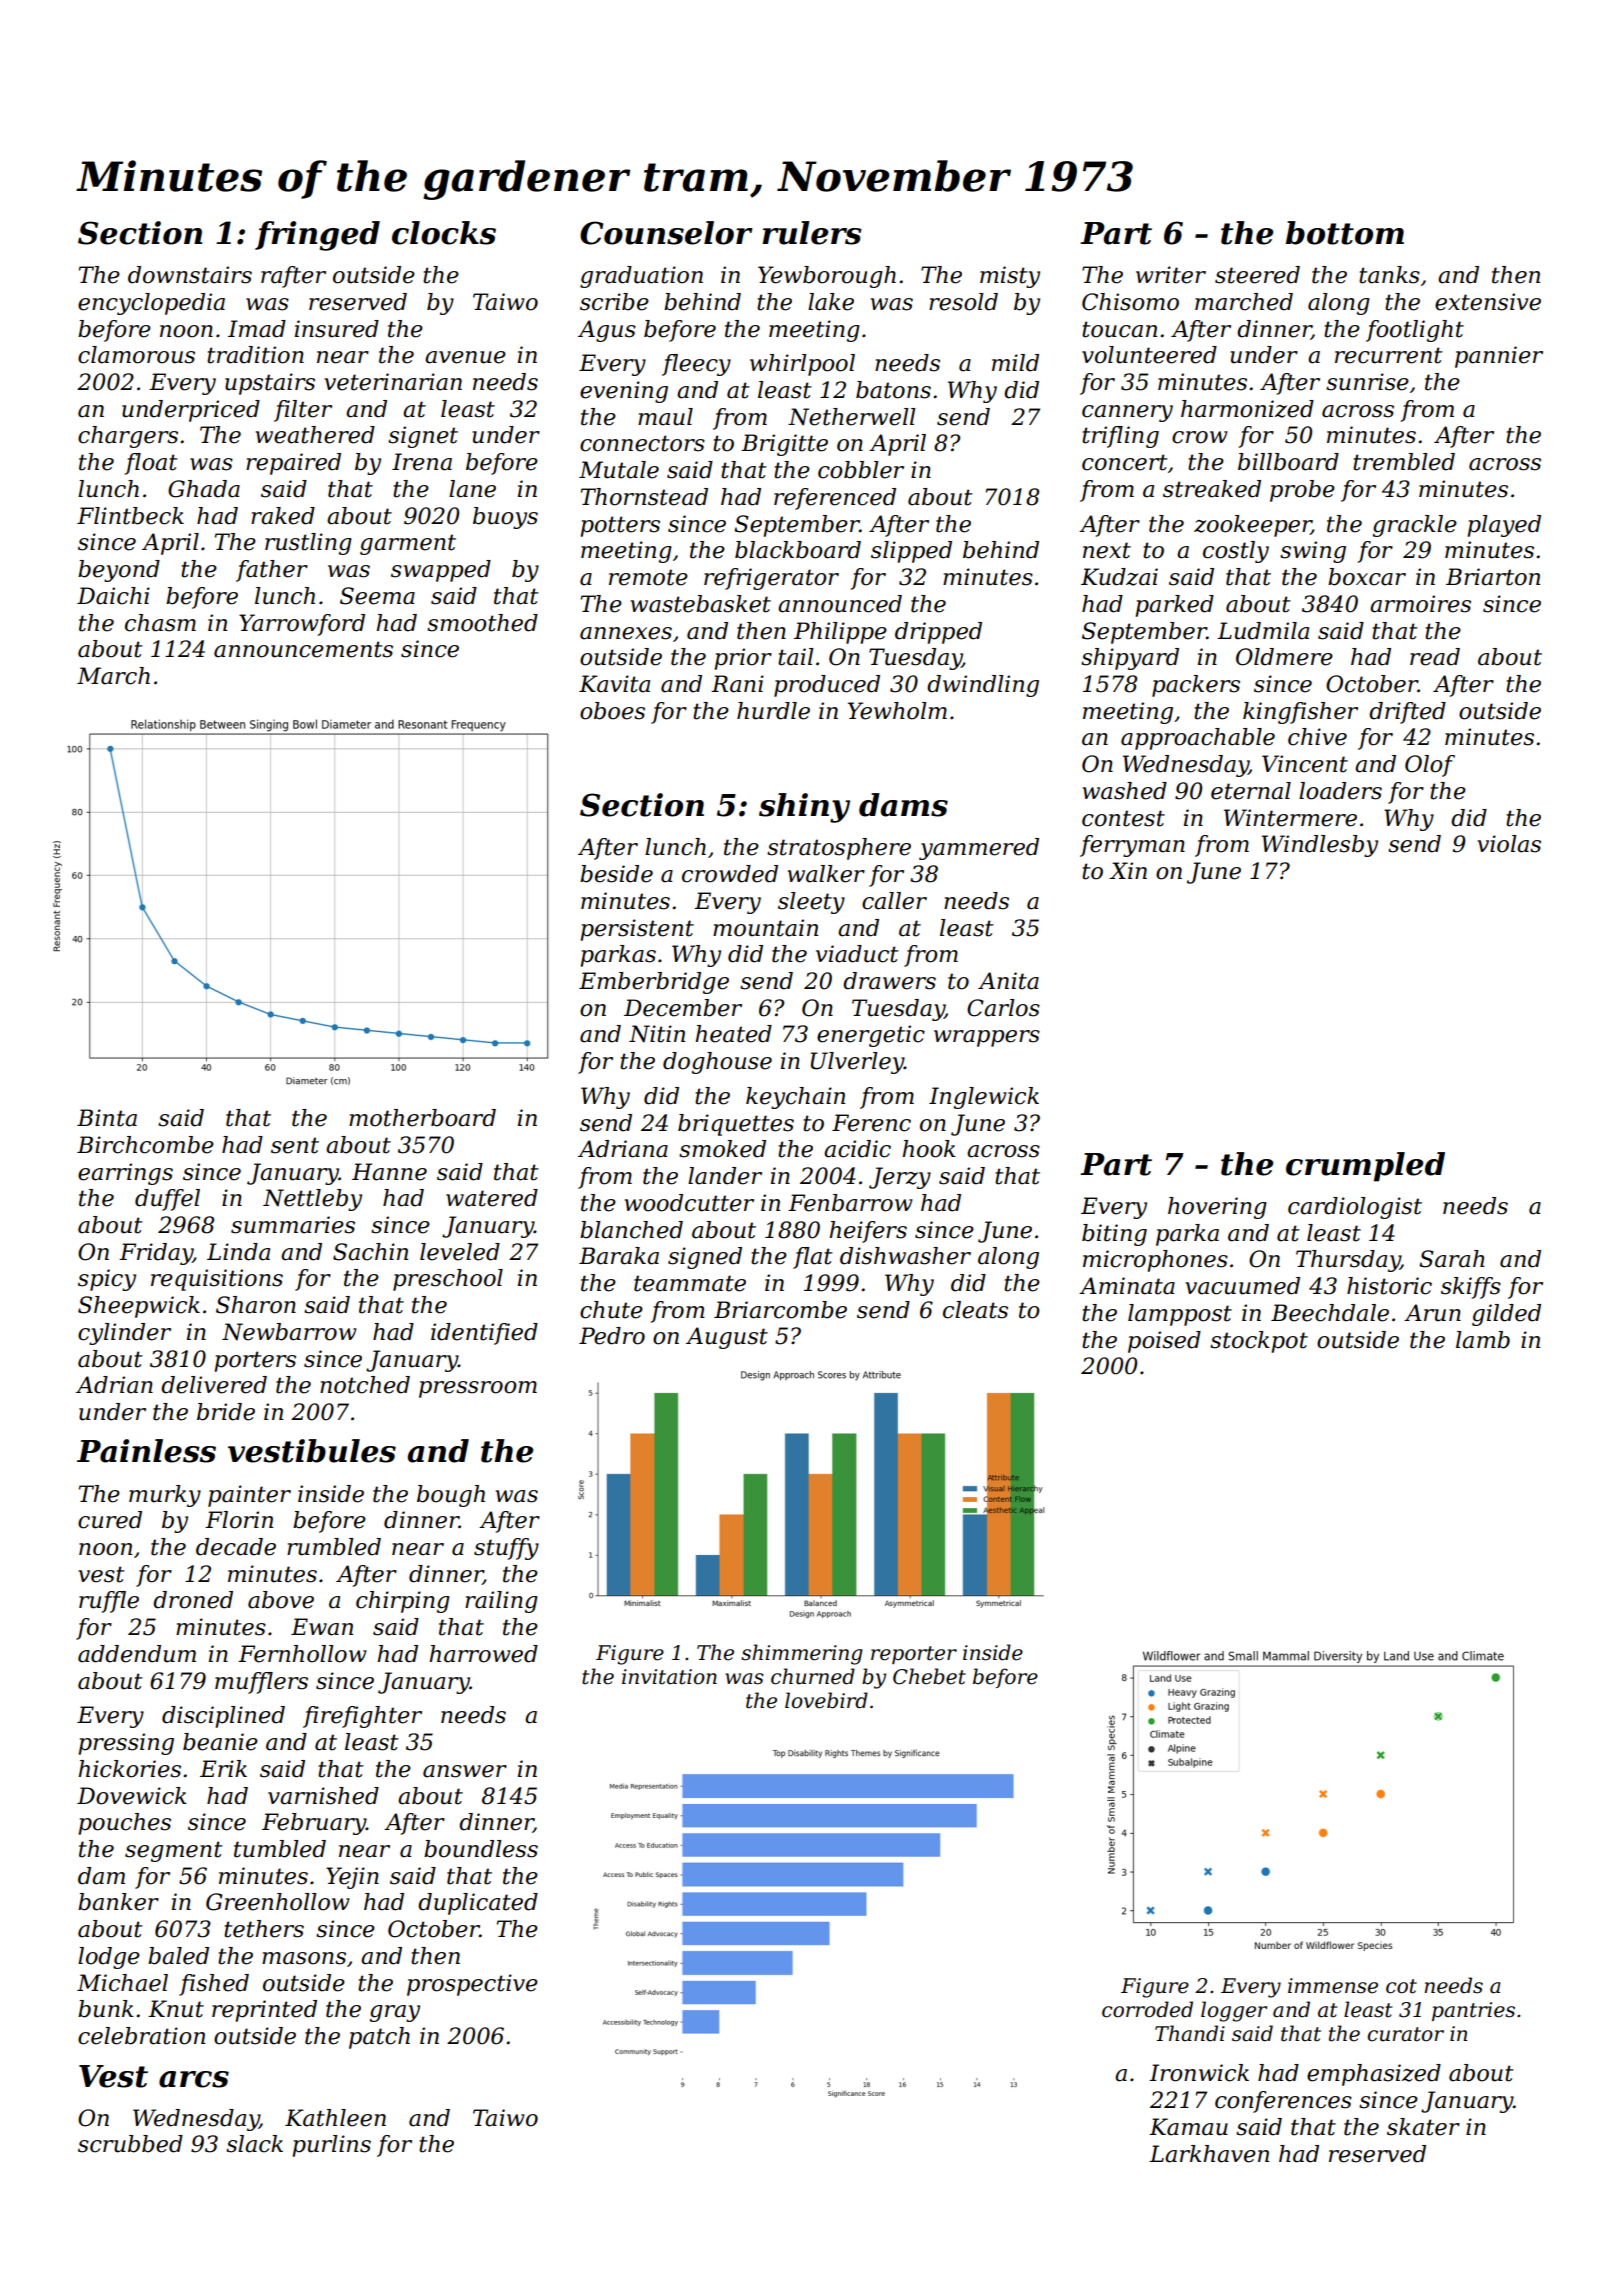 The height and width of the page is (2292, 1620). Describe the element at coordinates (1488, 302) in the page. I see `extensive` at that location.
